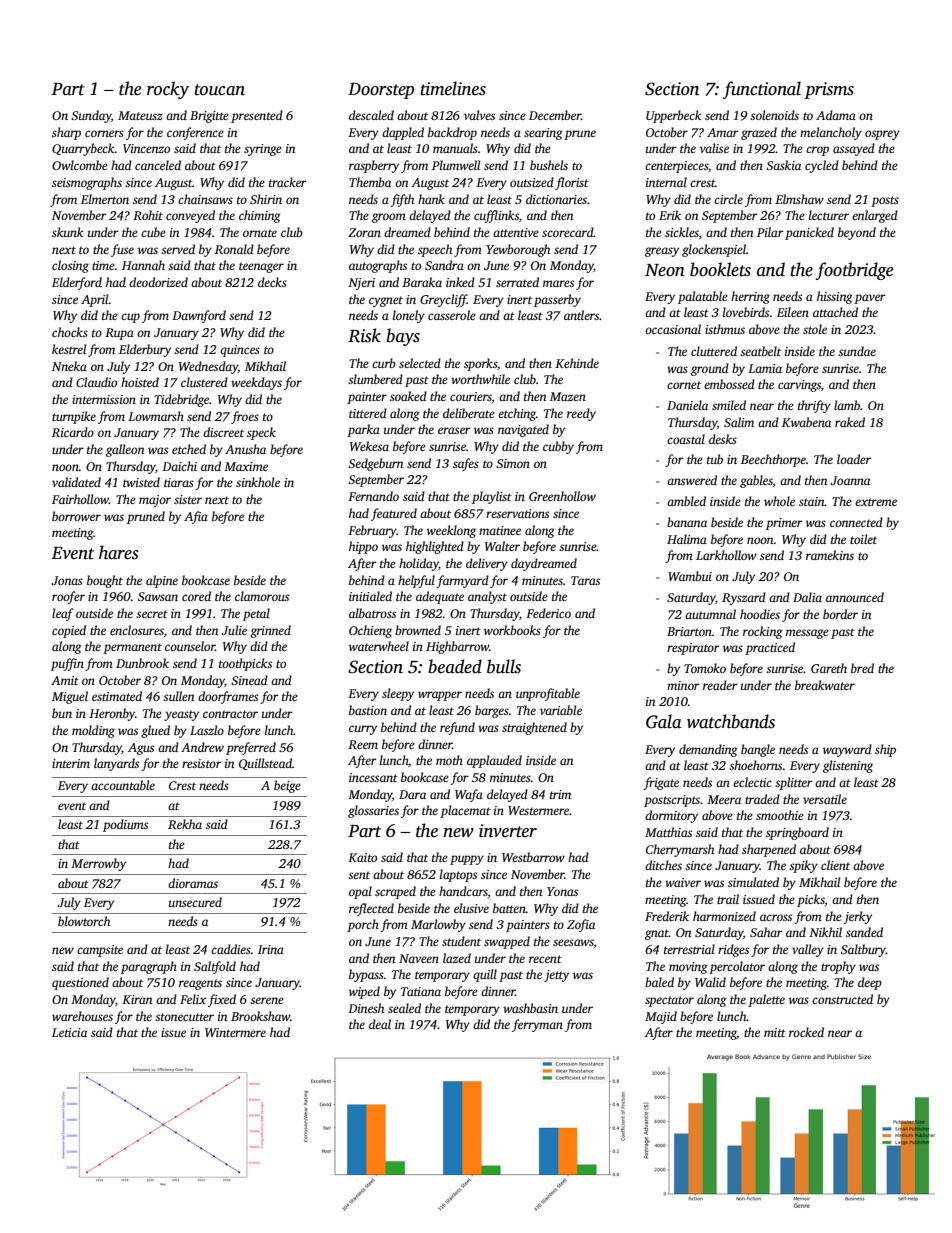 Image resolution: width=952 pixels, height=1233 pixels. I want to click on fifth, so click(402, 200).
